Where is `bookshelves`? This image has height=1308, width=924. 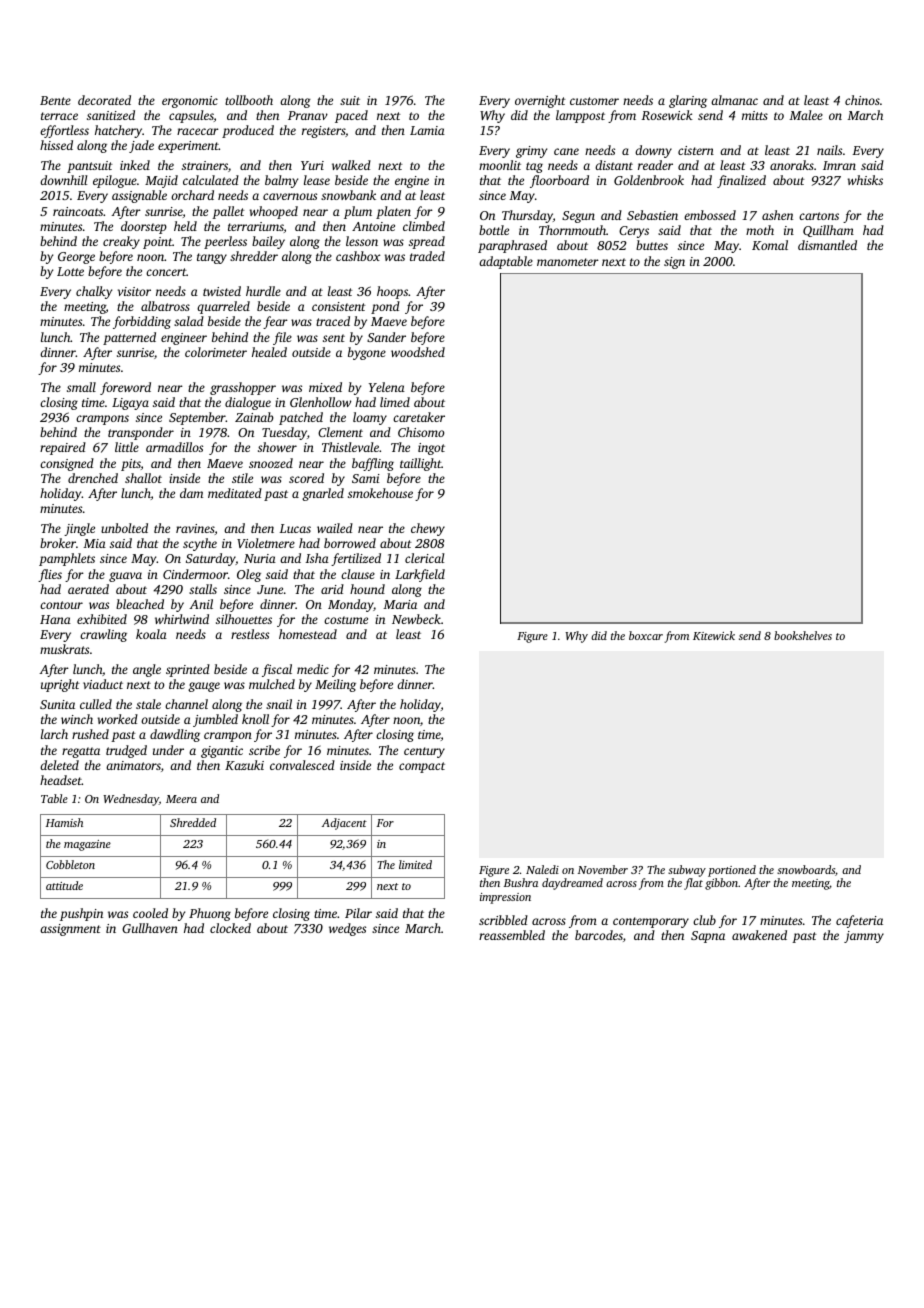
bookshelves is located at coordinates (803, 635).
